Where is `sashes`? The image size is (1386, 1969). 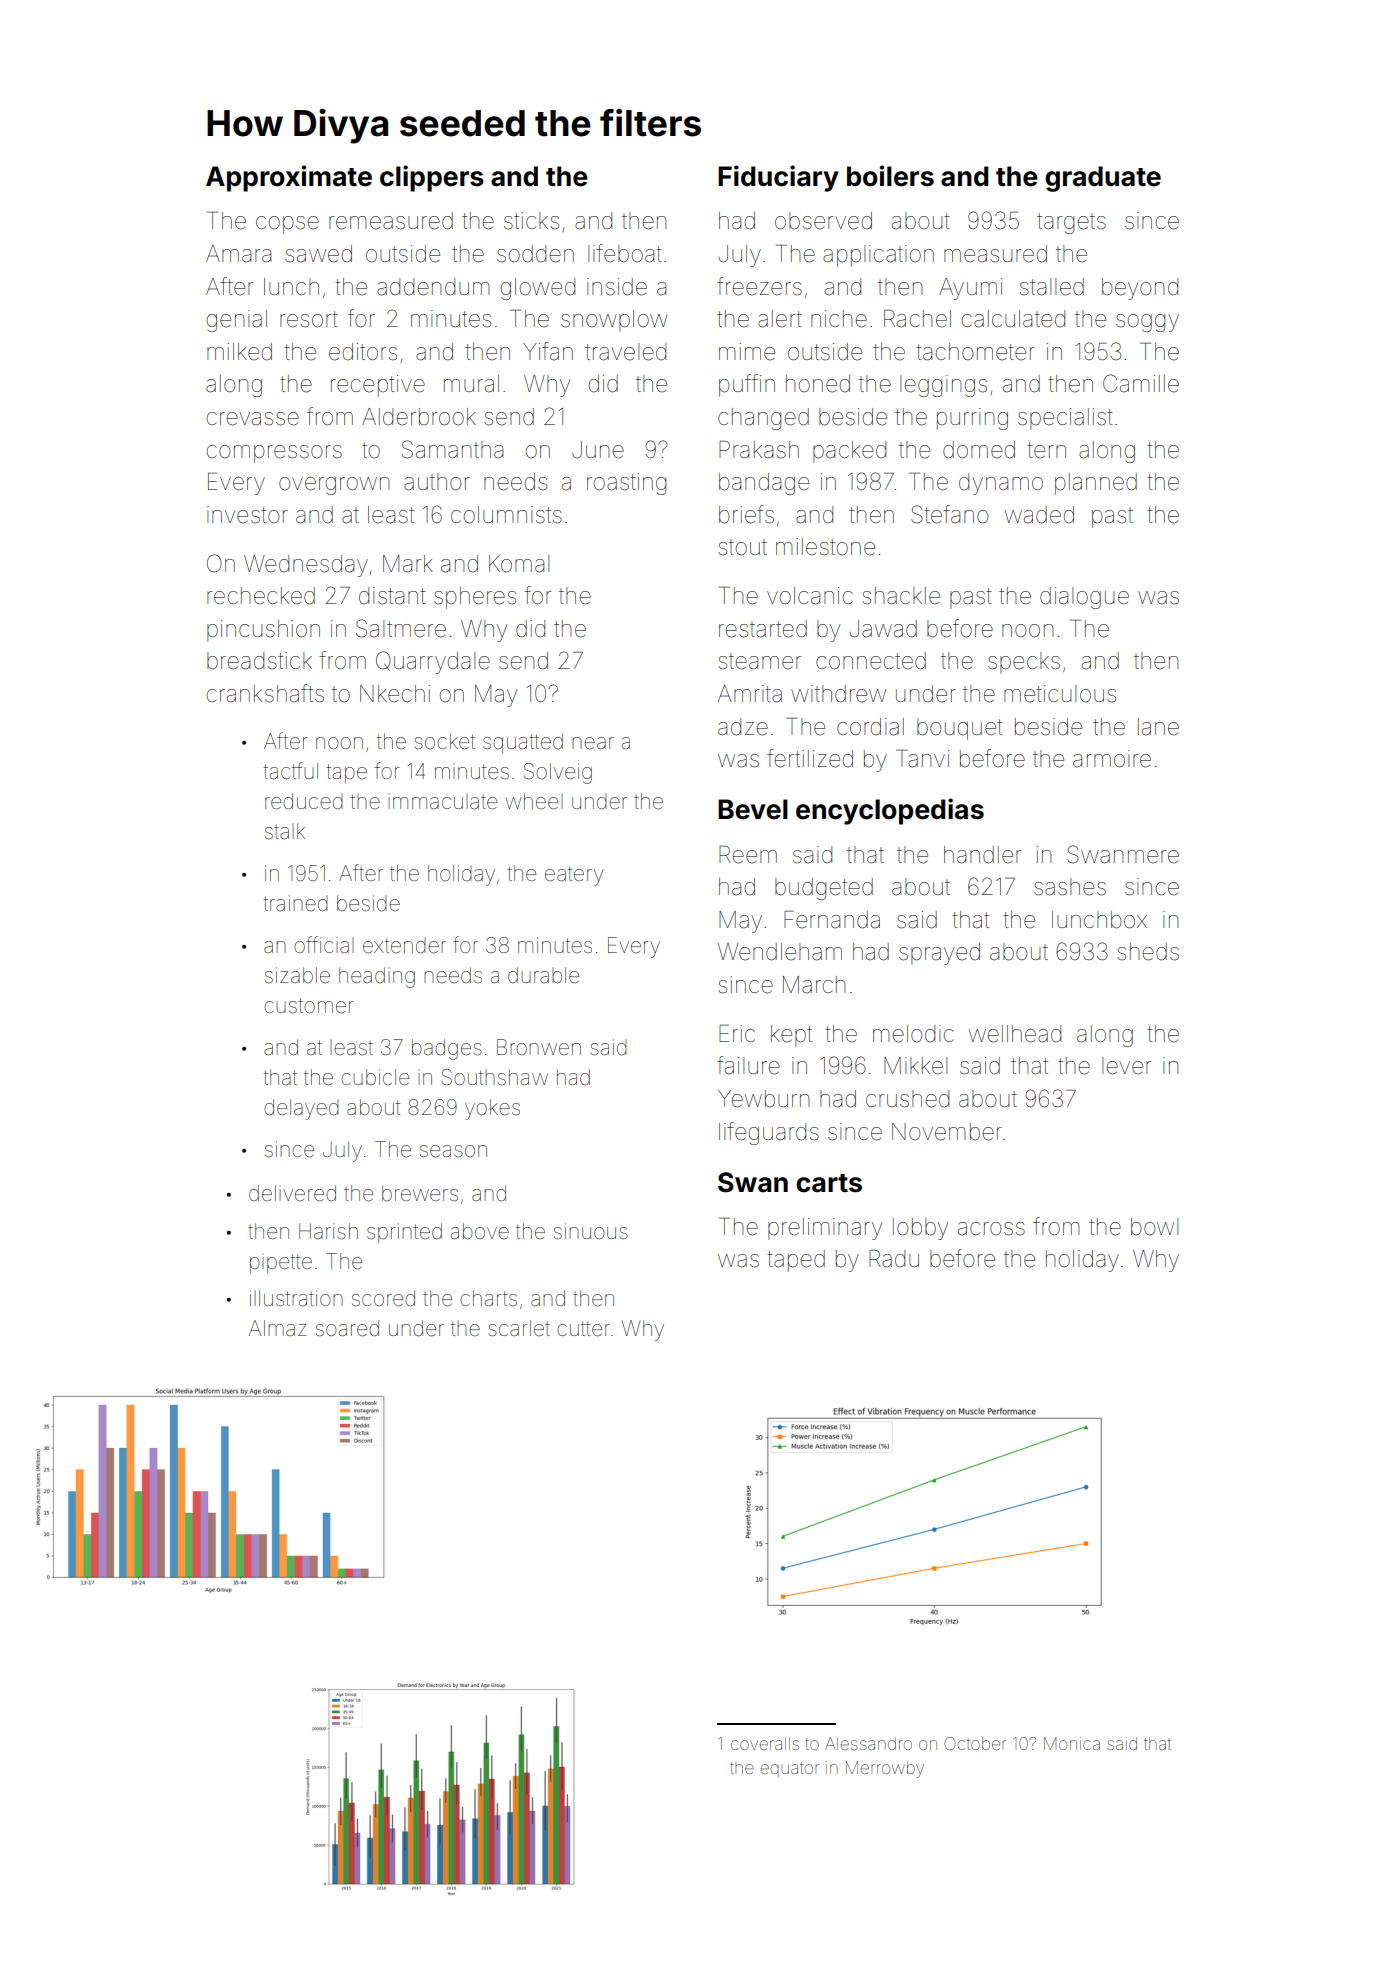
sashes is located at coordinates (1070, 887).
